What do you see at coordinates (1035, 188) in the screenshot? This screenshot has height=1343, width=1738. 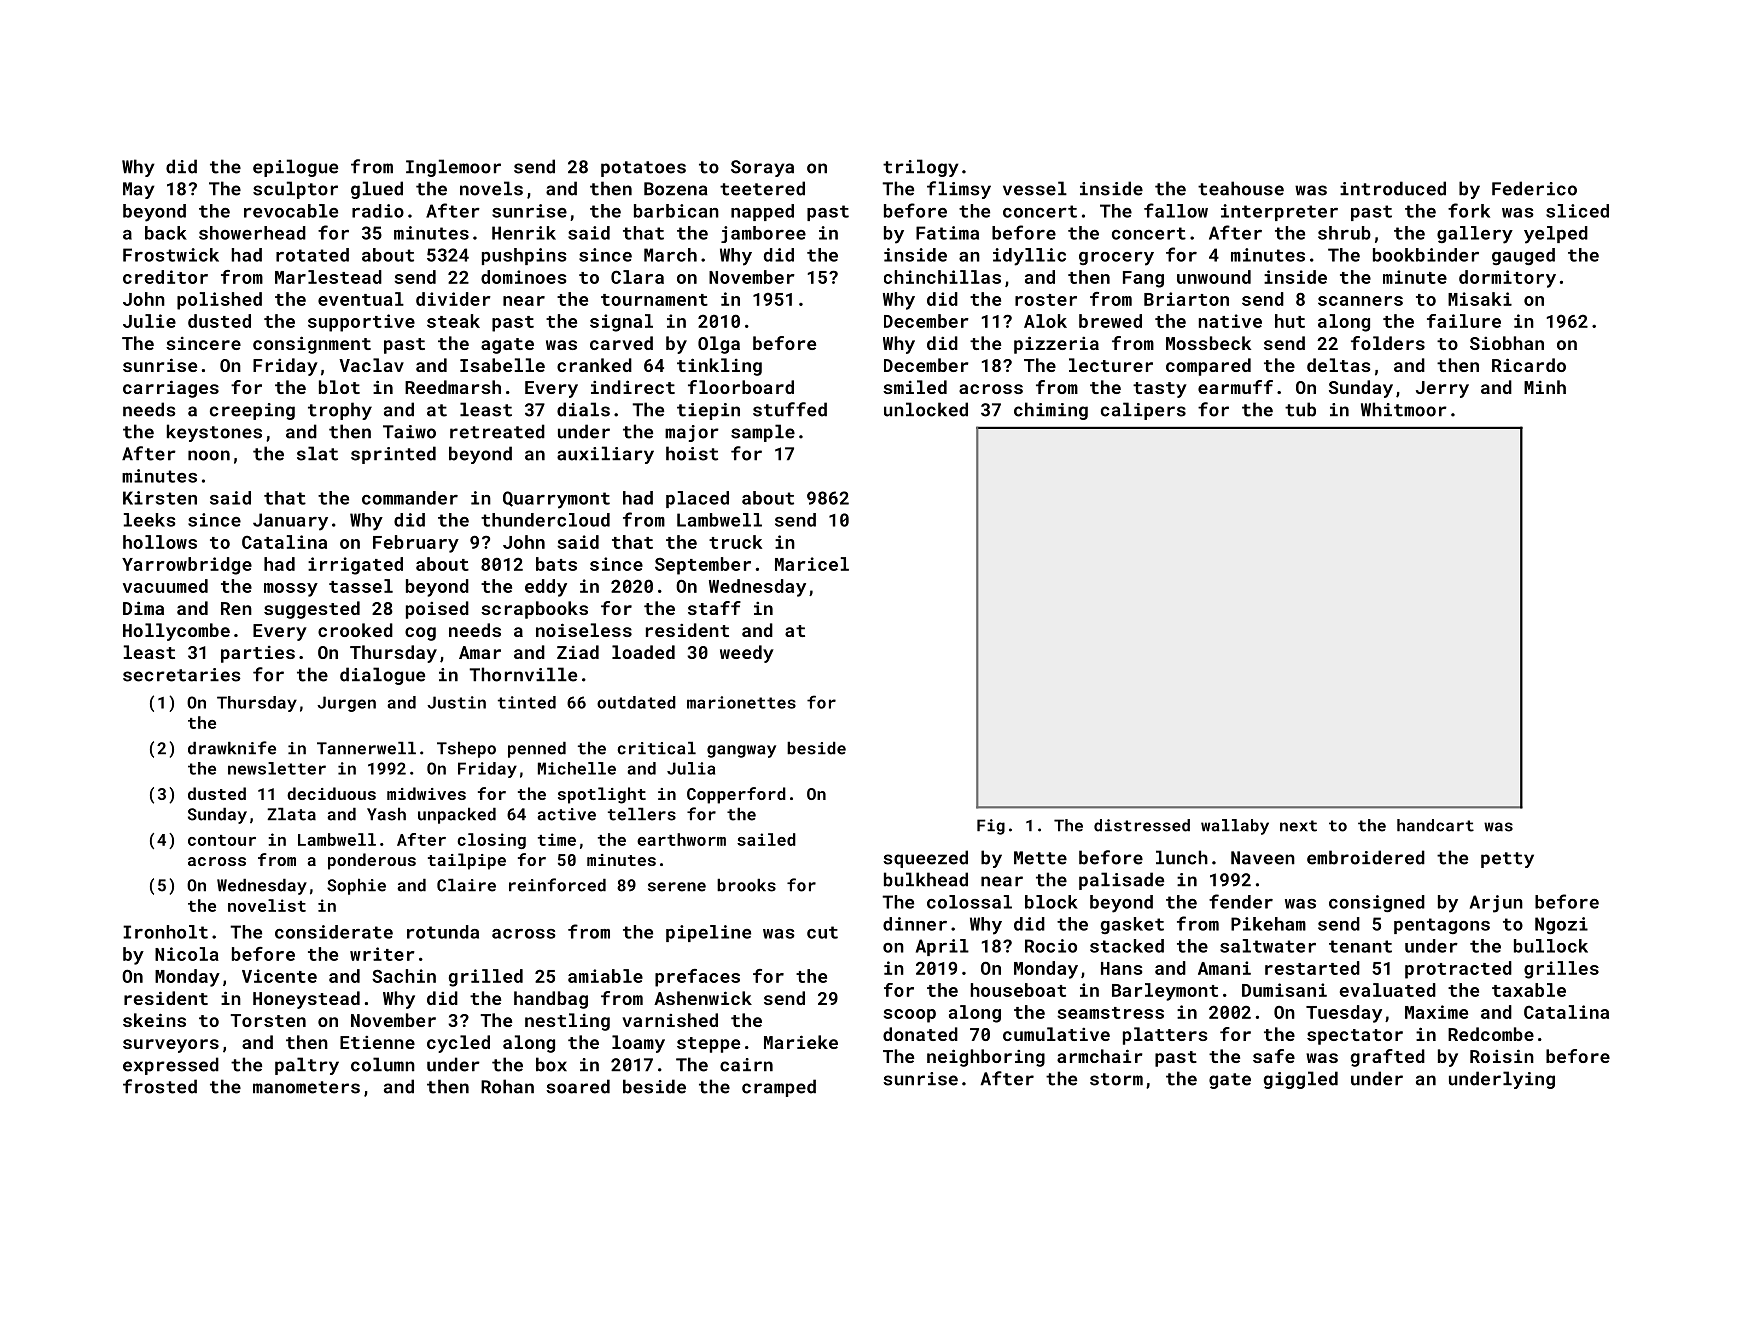 I see `vessel` at bounding box center [1035, 188].
